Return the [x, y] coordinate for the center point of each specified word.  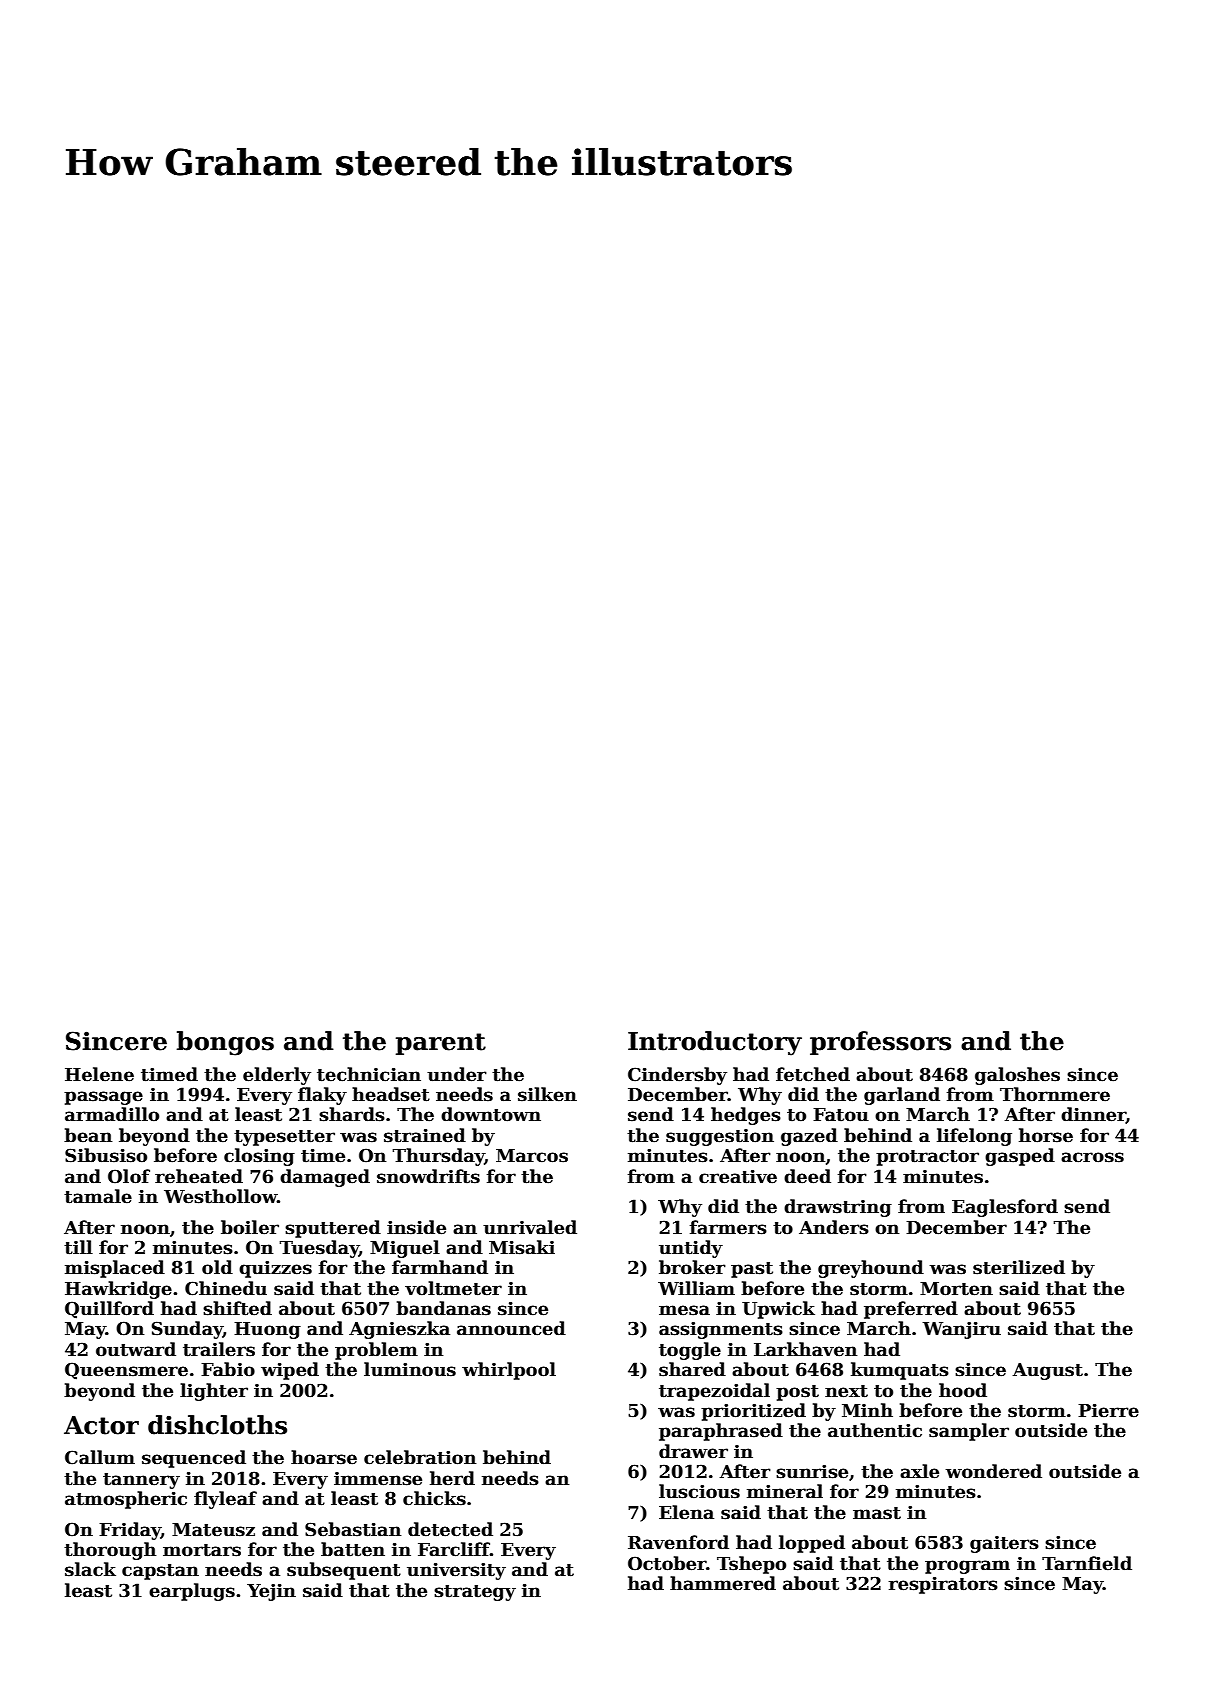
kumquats [900, 1371]
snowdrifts [428, 1176]
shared [692, 1369]
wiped [290, 1371]
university [456, 1571]
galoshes [1017, 1076]
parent [441, 1044]
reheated [199, 1176]
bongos [225, 1043]
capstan [160, 1572]
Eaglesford [1005, 1208]
